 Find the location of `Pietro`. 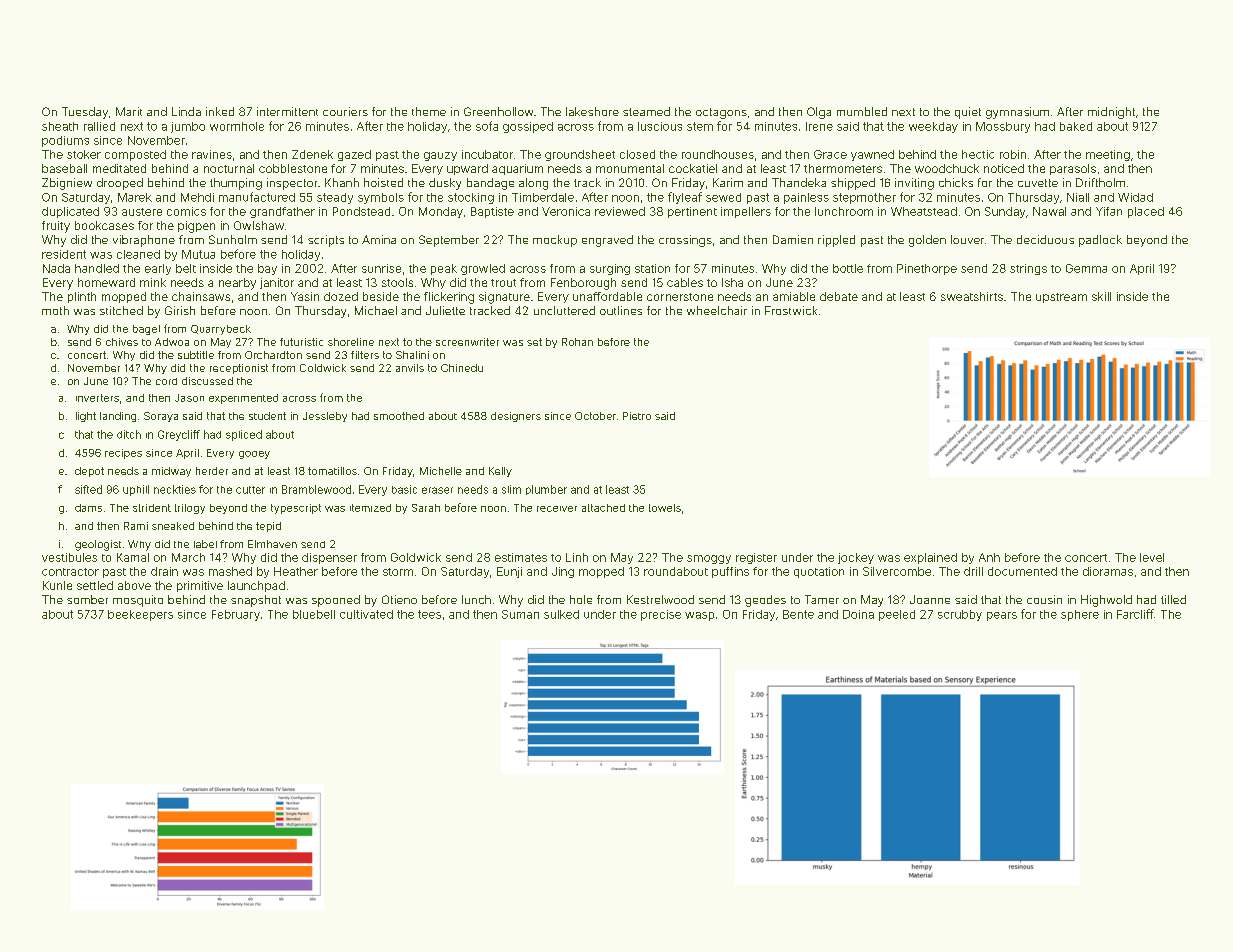

Pietro is located at coordinates (637, 416).
